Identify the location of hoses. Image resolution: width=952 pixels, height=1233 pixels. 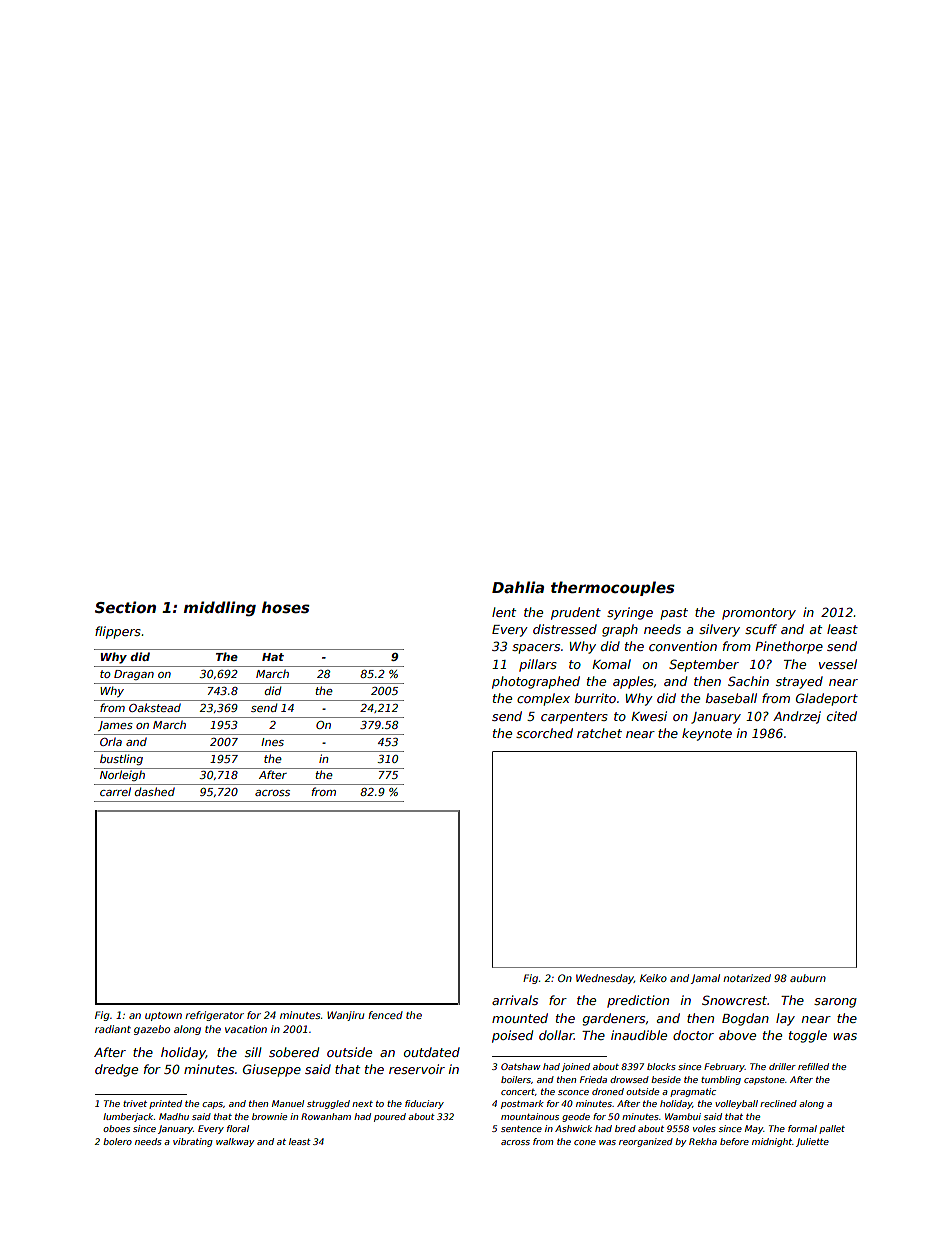
(286, 607).
